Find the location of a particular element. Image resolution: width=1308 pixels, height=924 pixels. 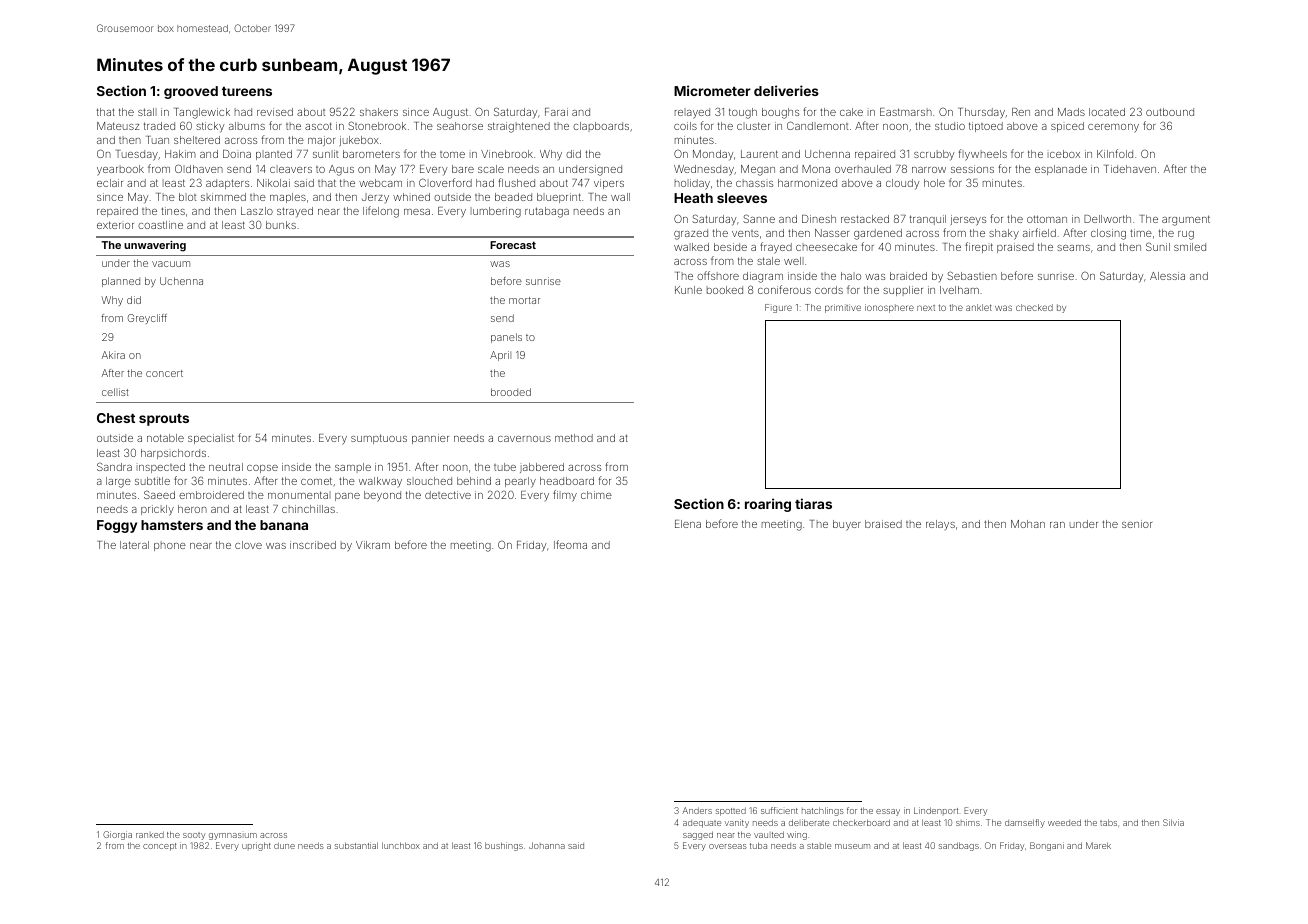

sufficient is located at coordinates (779, 810).
